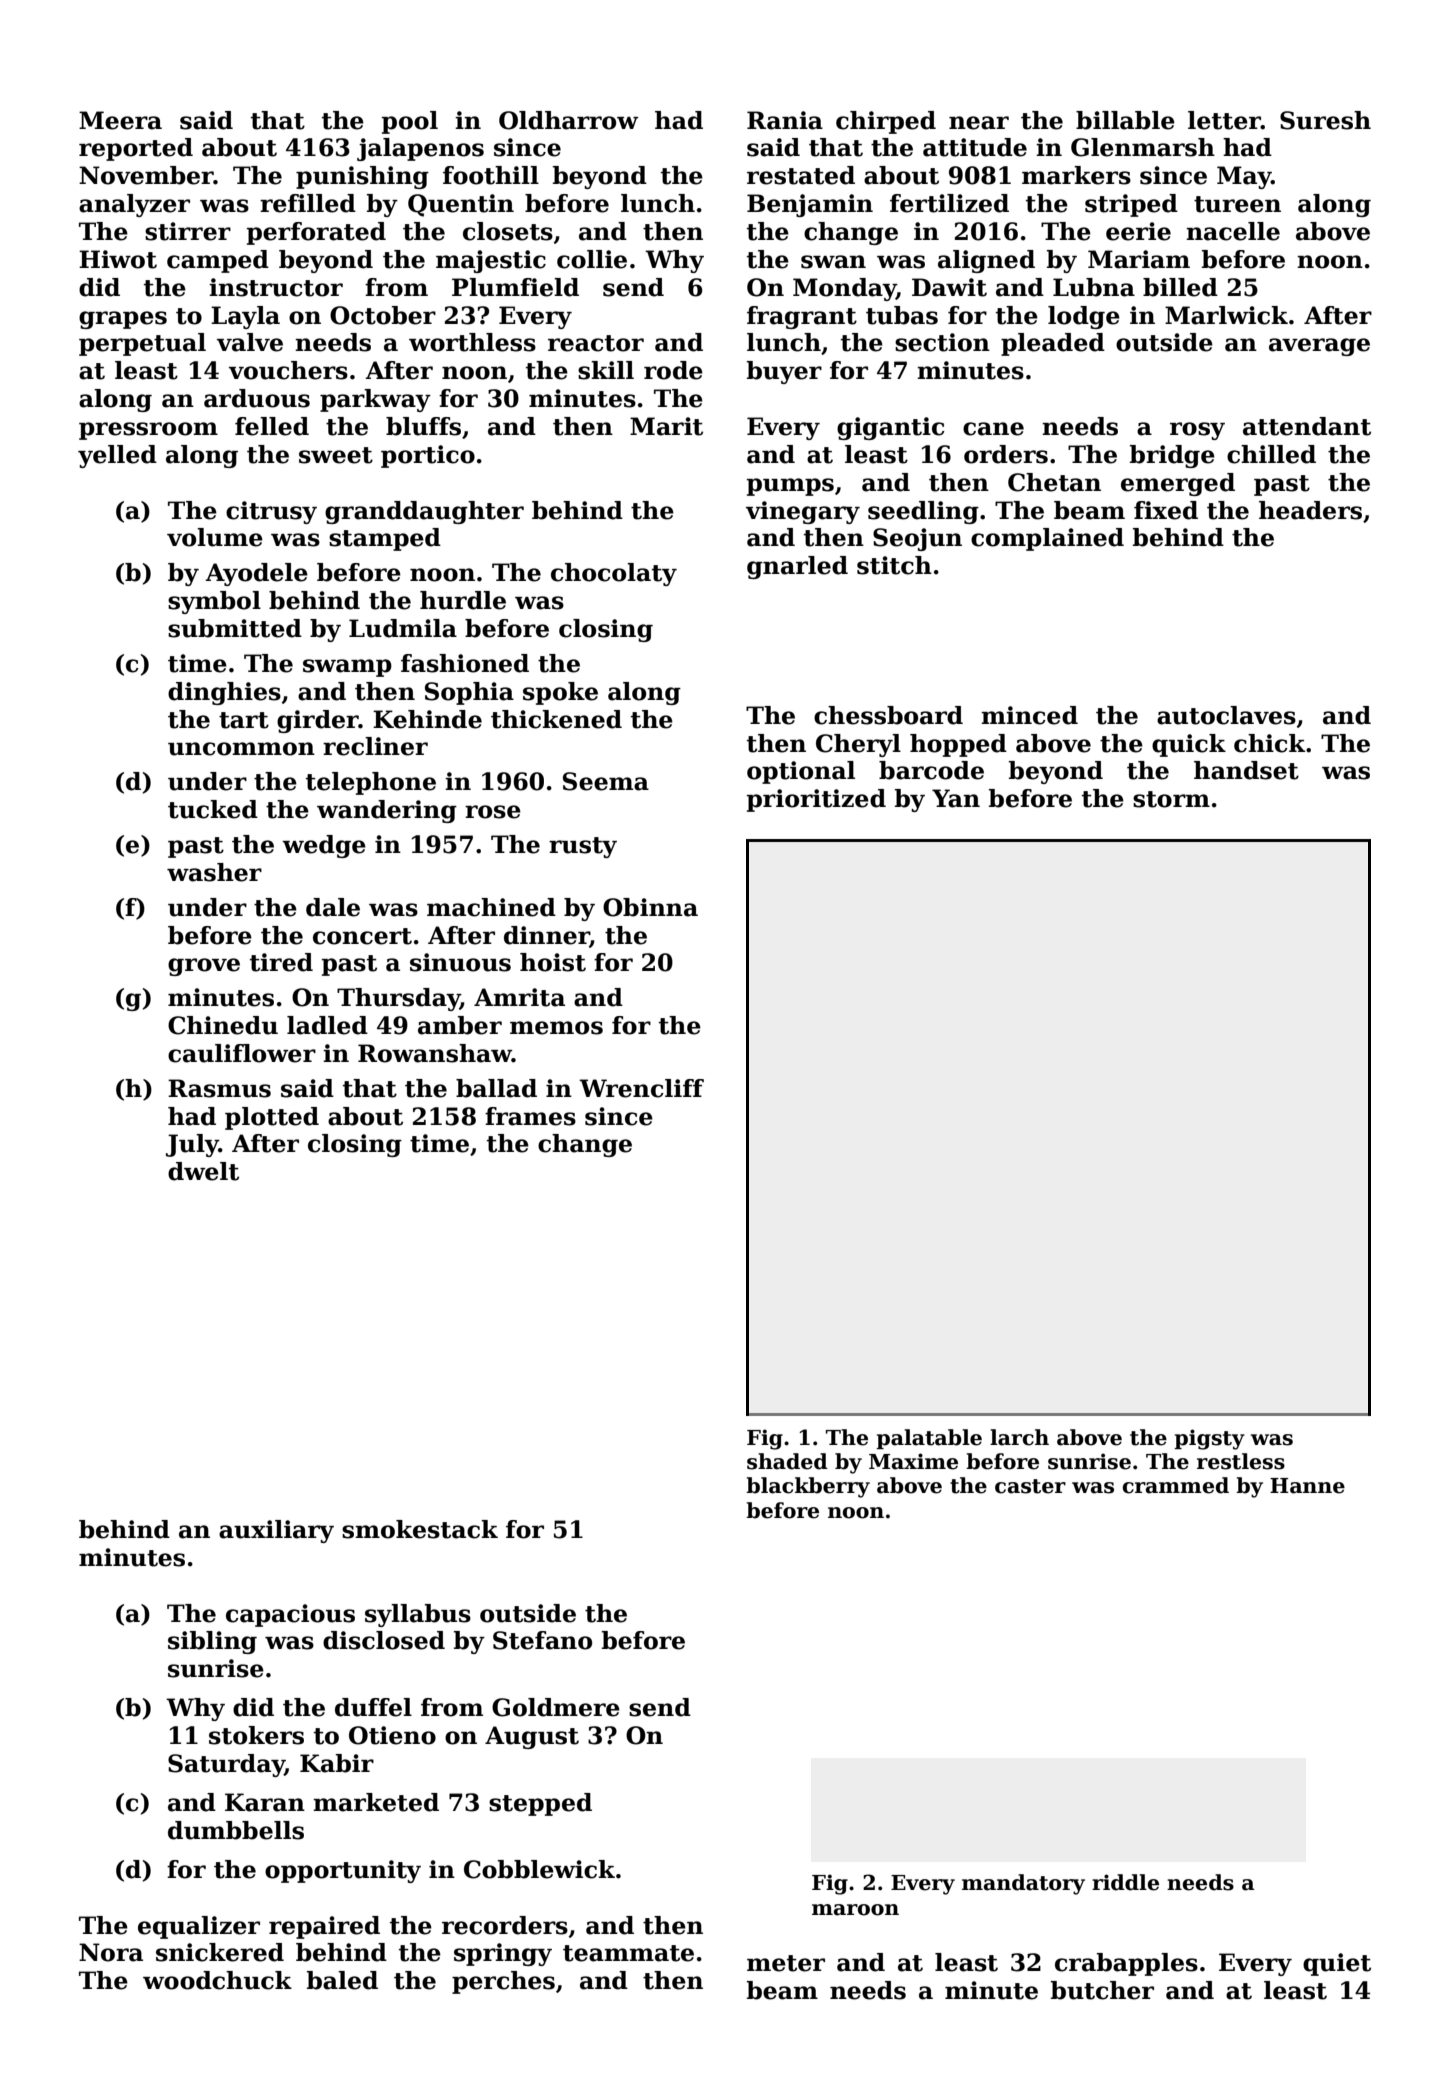  Describe the element at coordinates (1197, 431) in the page. I see `rosy` at that location.
